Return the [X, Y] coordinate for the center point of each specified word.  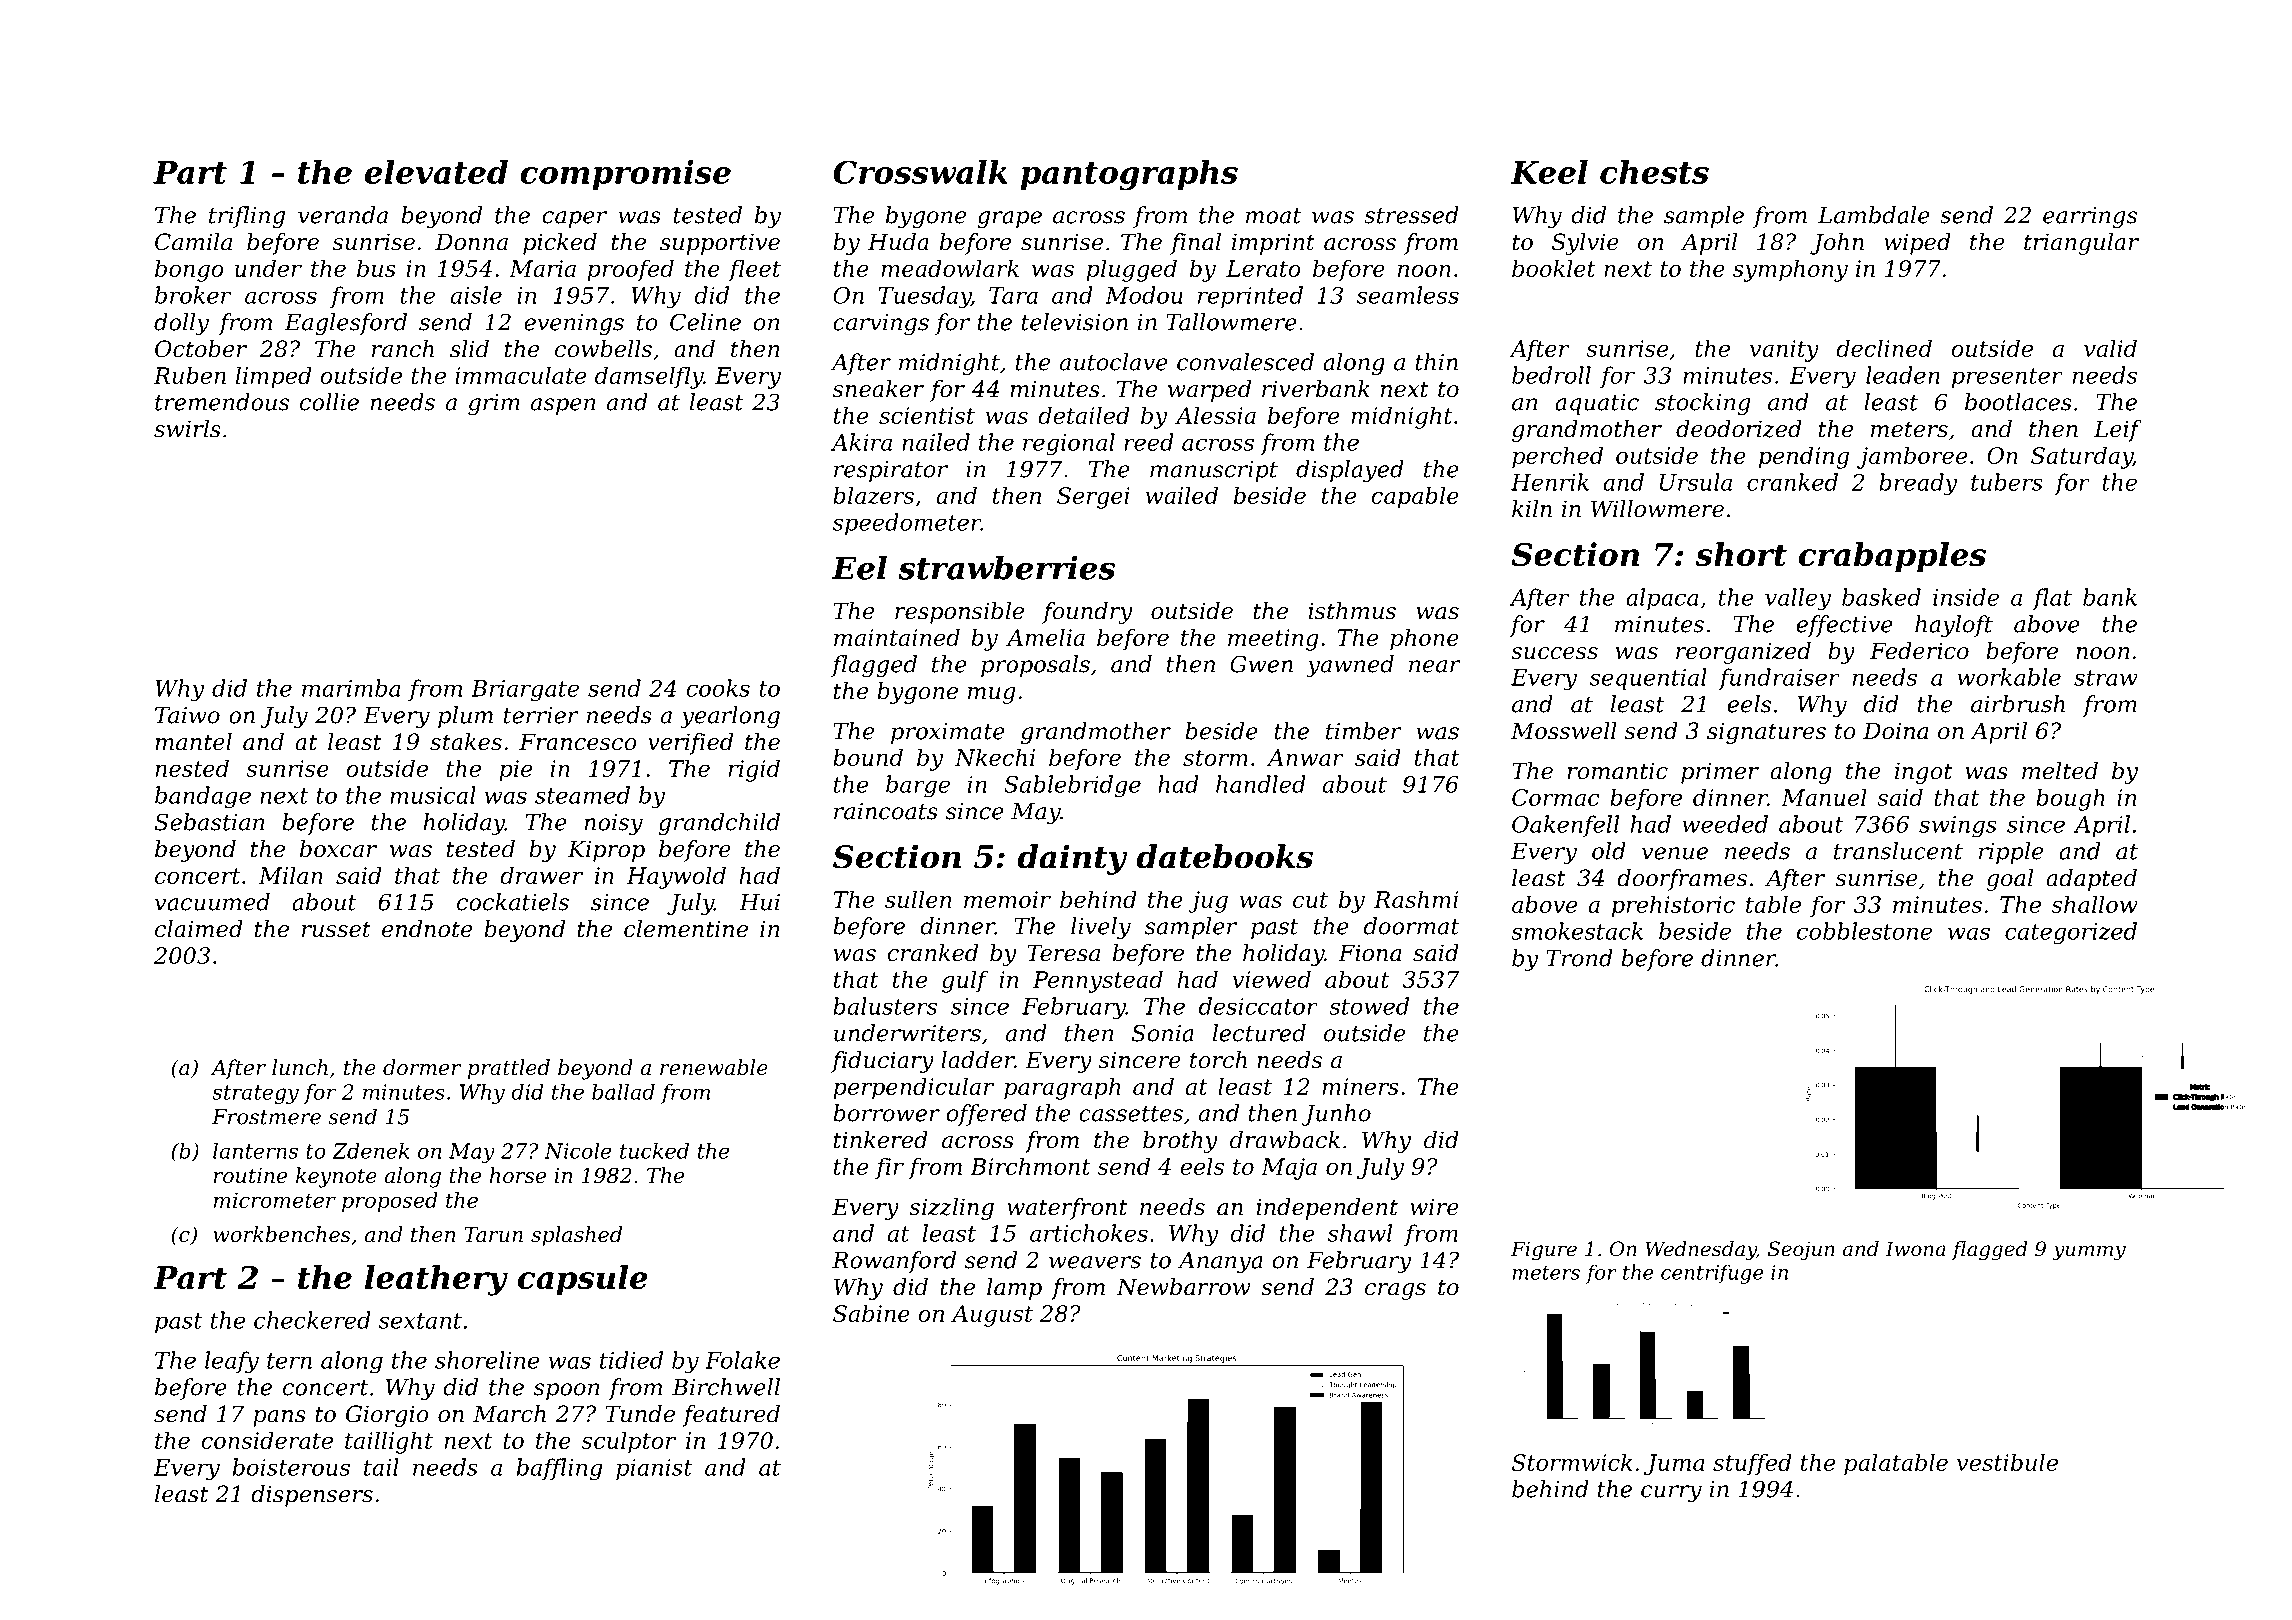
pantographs [1129, 175]
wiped [1917, 244]
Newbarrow [1183, 1287]
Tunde [640, 1414]
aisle [476, 295]
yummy [2089, 1253]
